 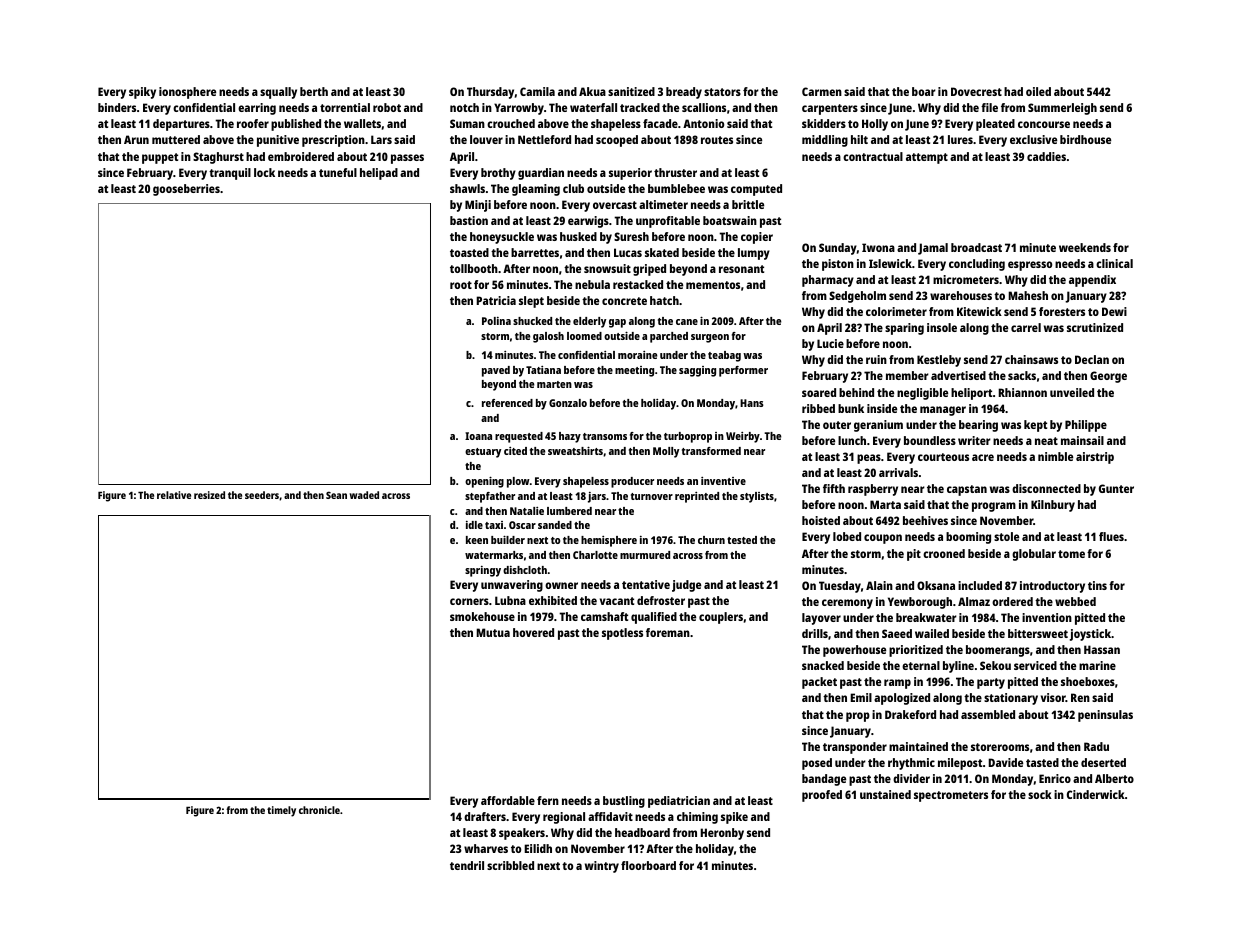 What do you see at coordinates (723, 481) in the page?
I see `inventive` at bounding box center [723, 481].
